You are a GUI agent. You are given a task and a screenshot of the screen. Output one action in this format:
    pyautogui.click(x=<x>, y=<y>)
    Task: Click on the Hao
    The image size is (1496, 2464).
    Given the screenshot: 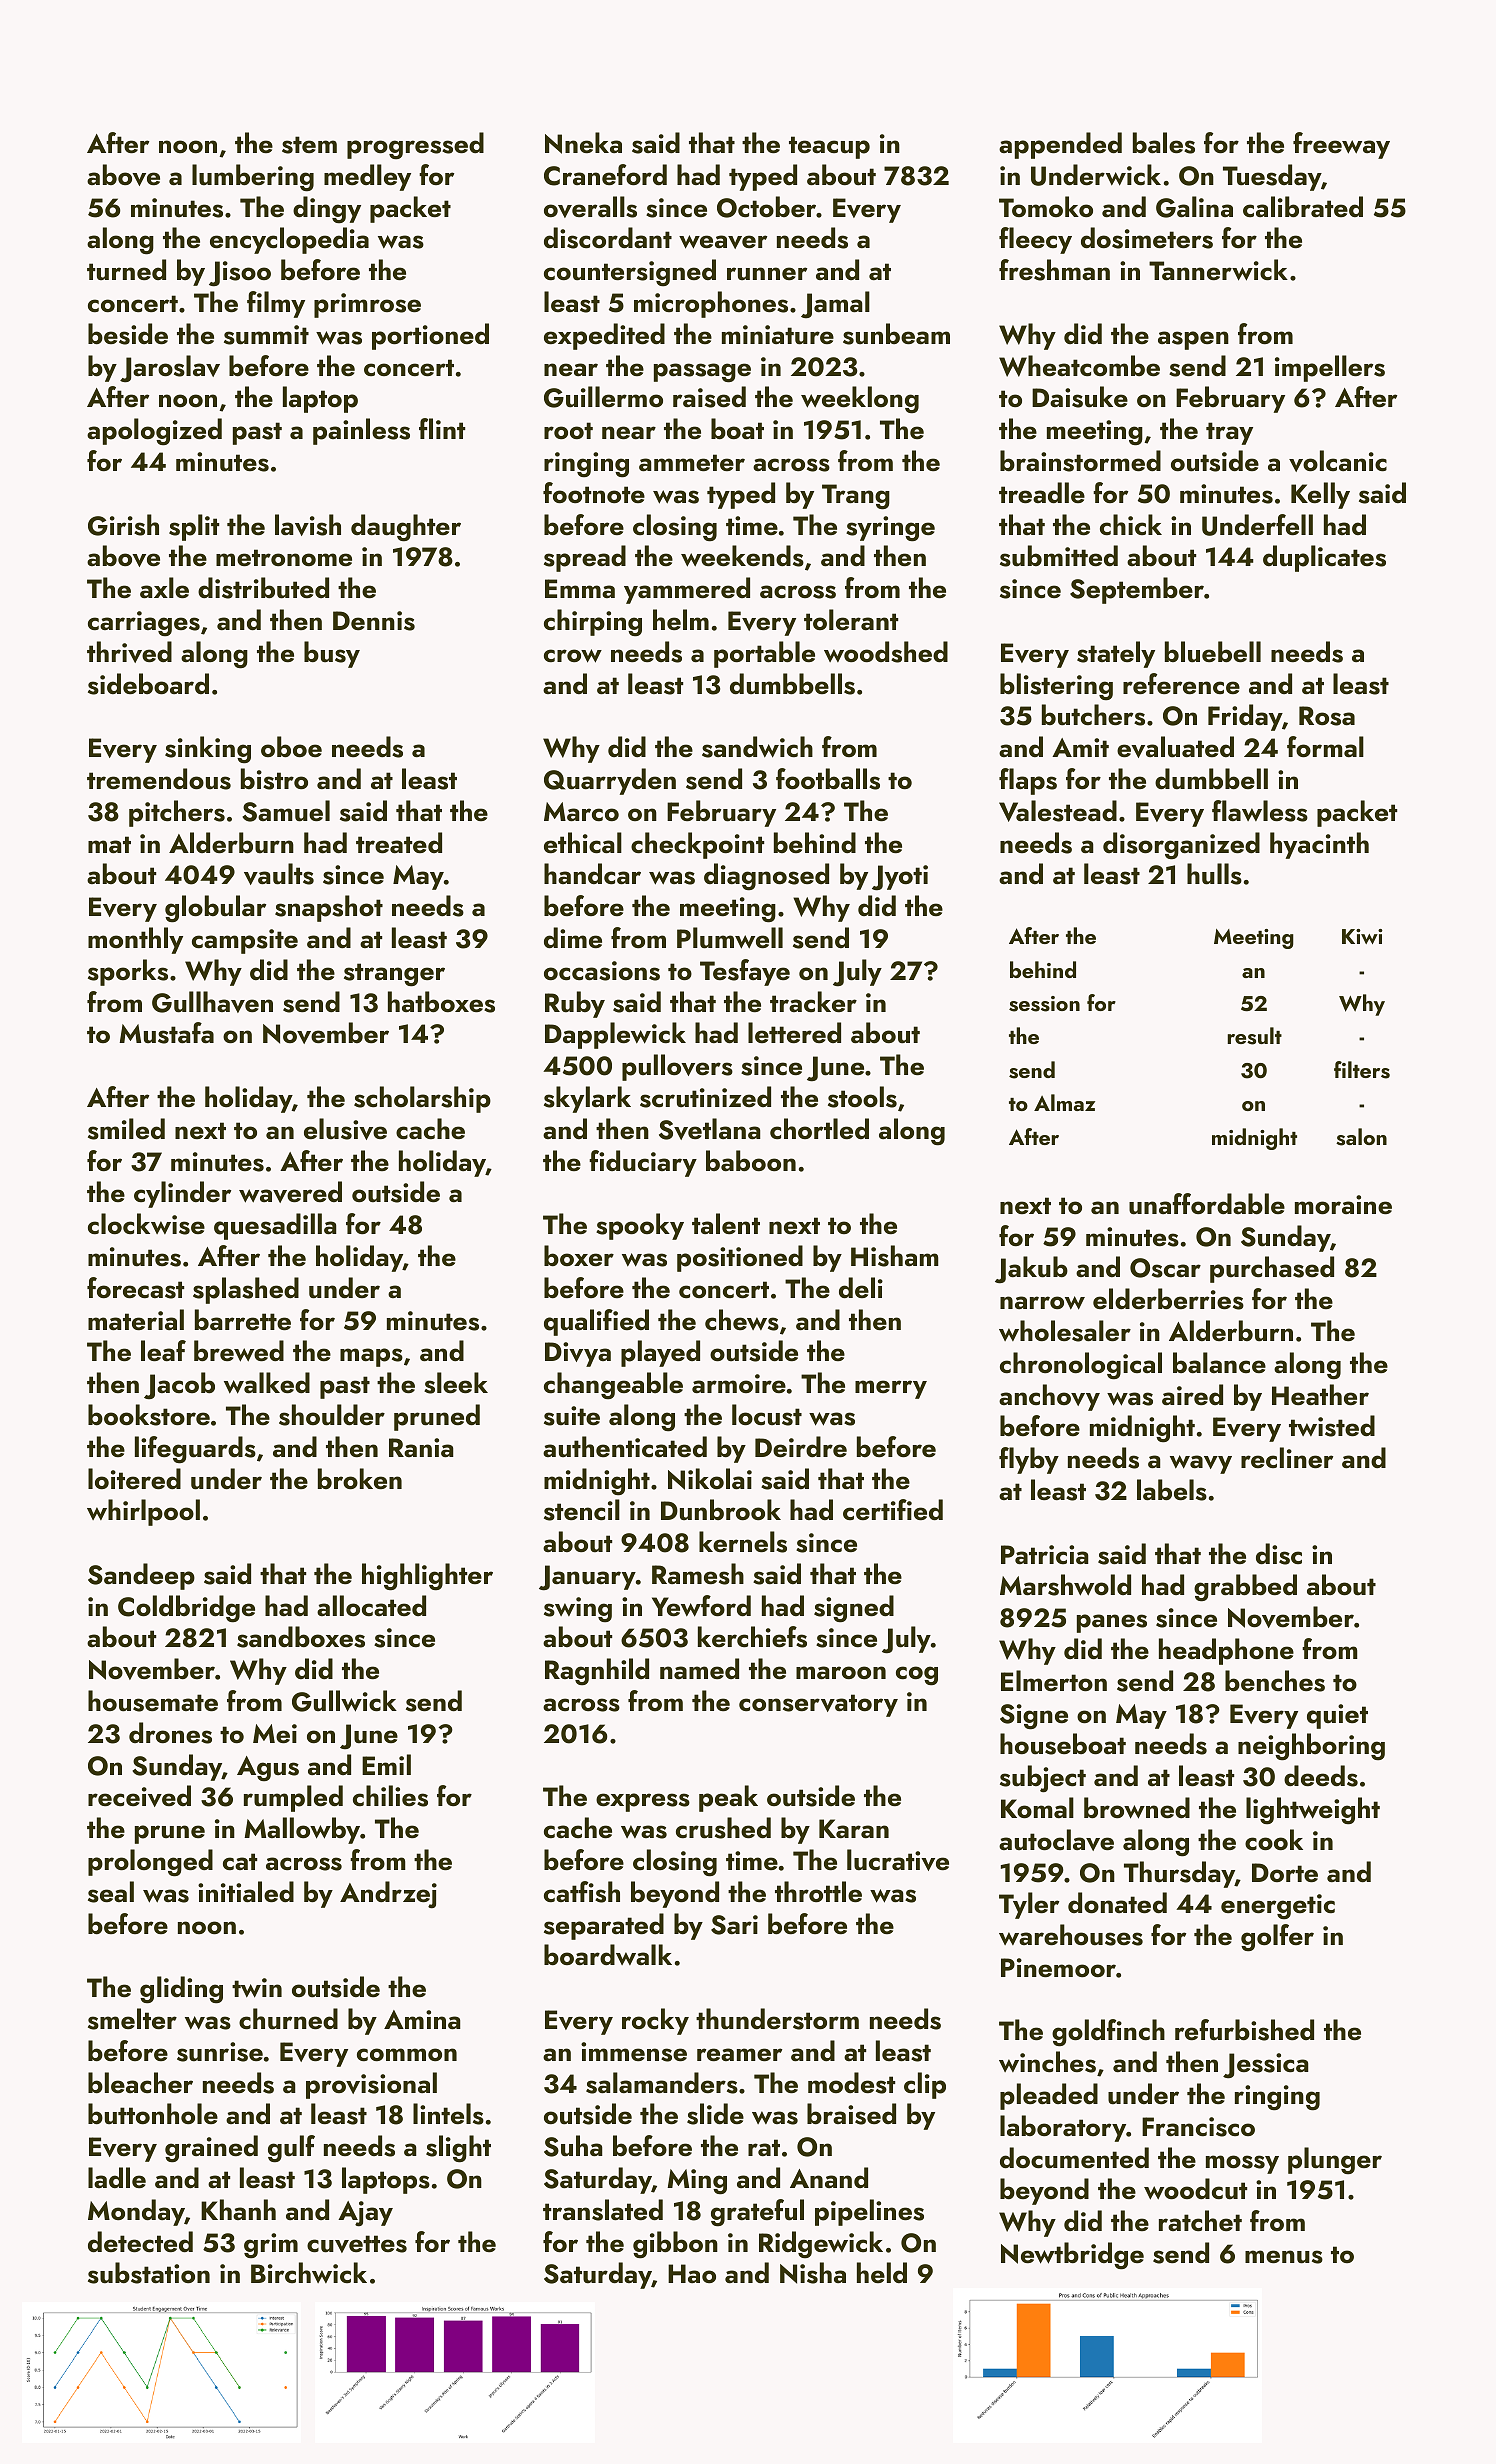 What is the action you would take?
    pyautogui.click(x=692, y=2274)
